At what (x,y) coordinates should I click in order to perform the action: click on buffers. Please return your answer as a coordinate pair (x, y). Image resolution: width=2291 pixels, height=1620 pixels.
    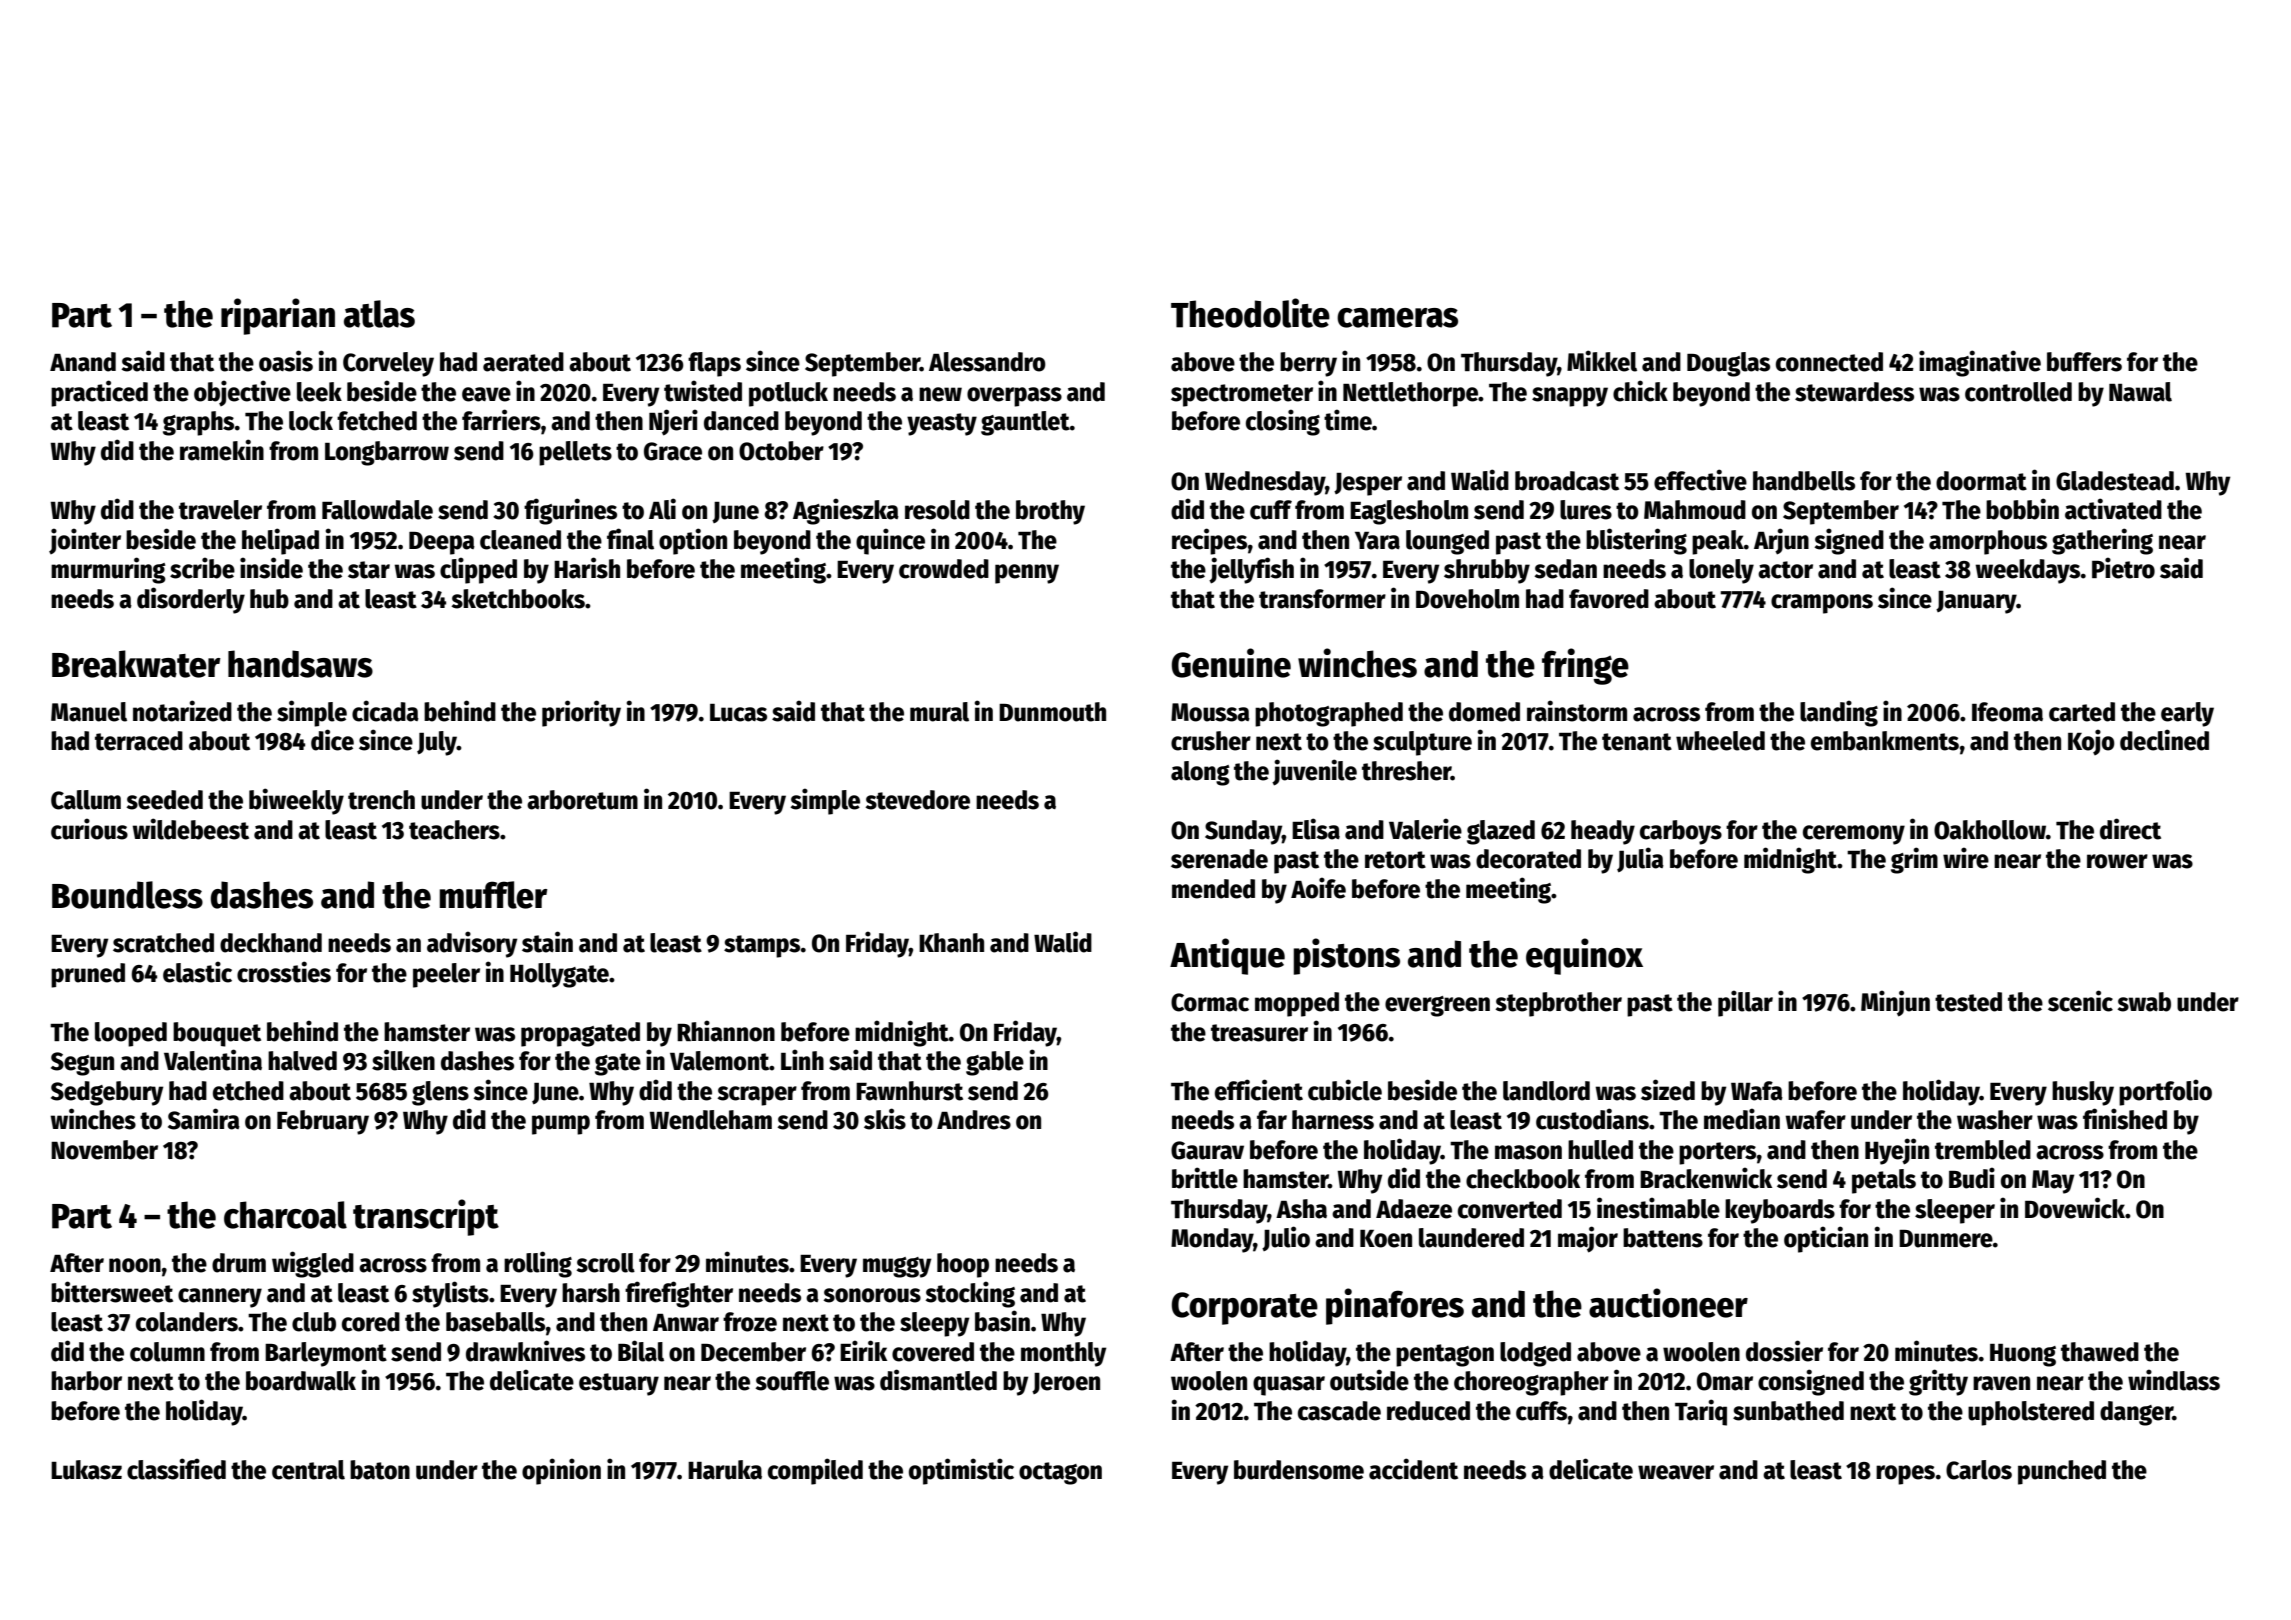
    Looking at the image, I should click on (2084, 362).
